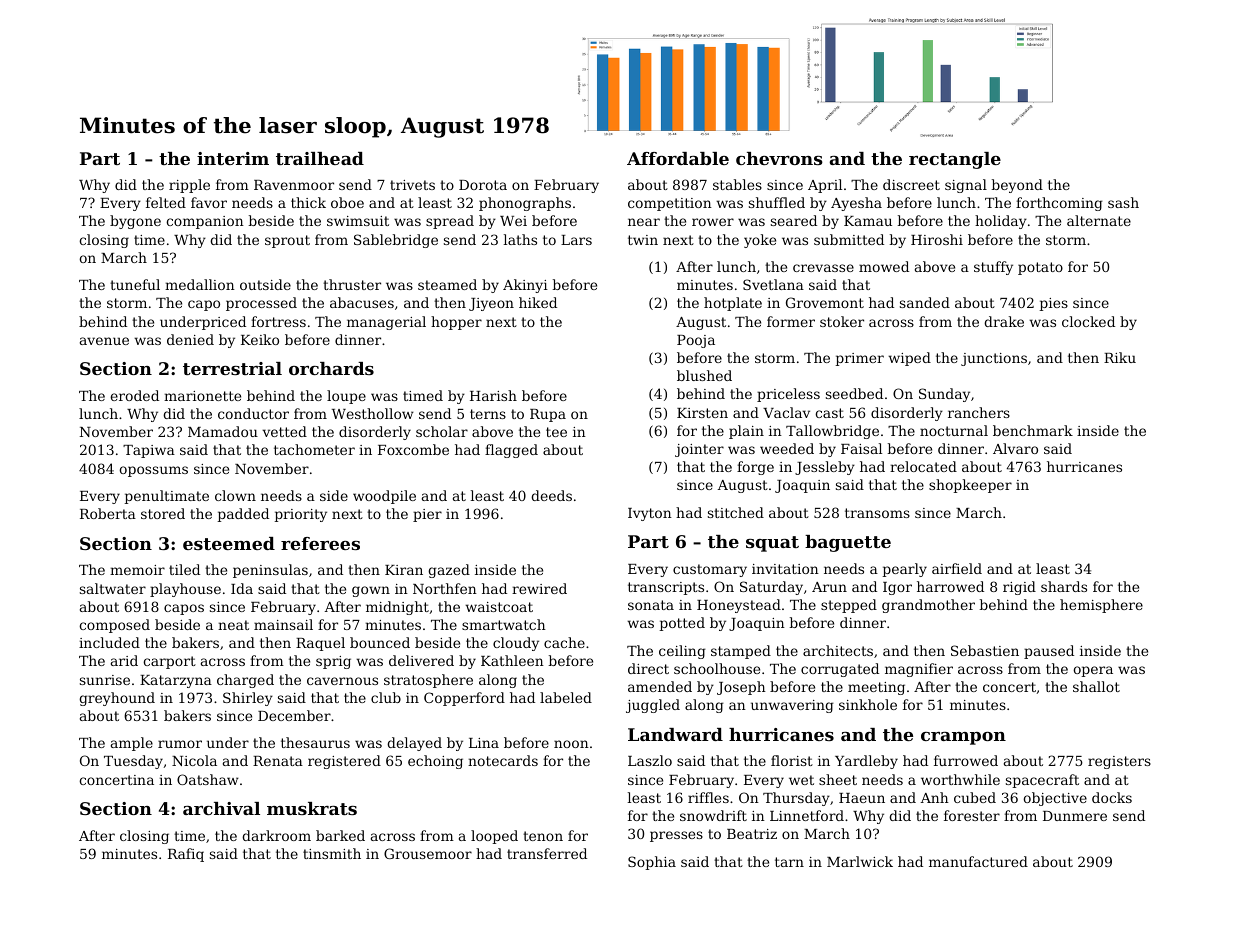  What do you see at coordinates (1096, 686) in the page?
I see `shallot` at bounding box center [1096, 686].
